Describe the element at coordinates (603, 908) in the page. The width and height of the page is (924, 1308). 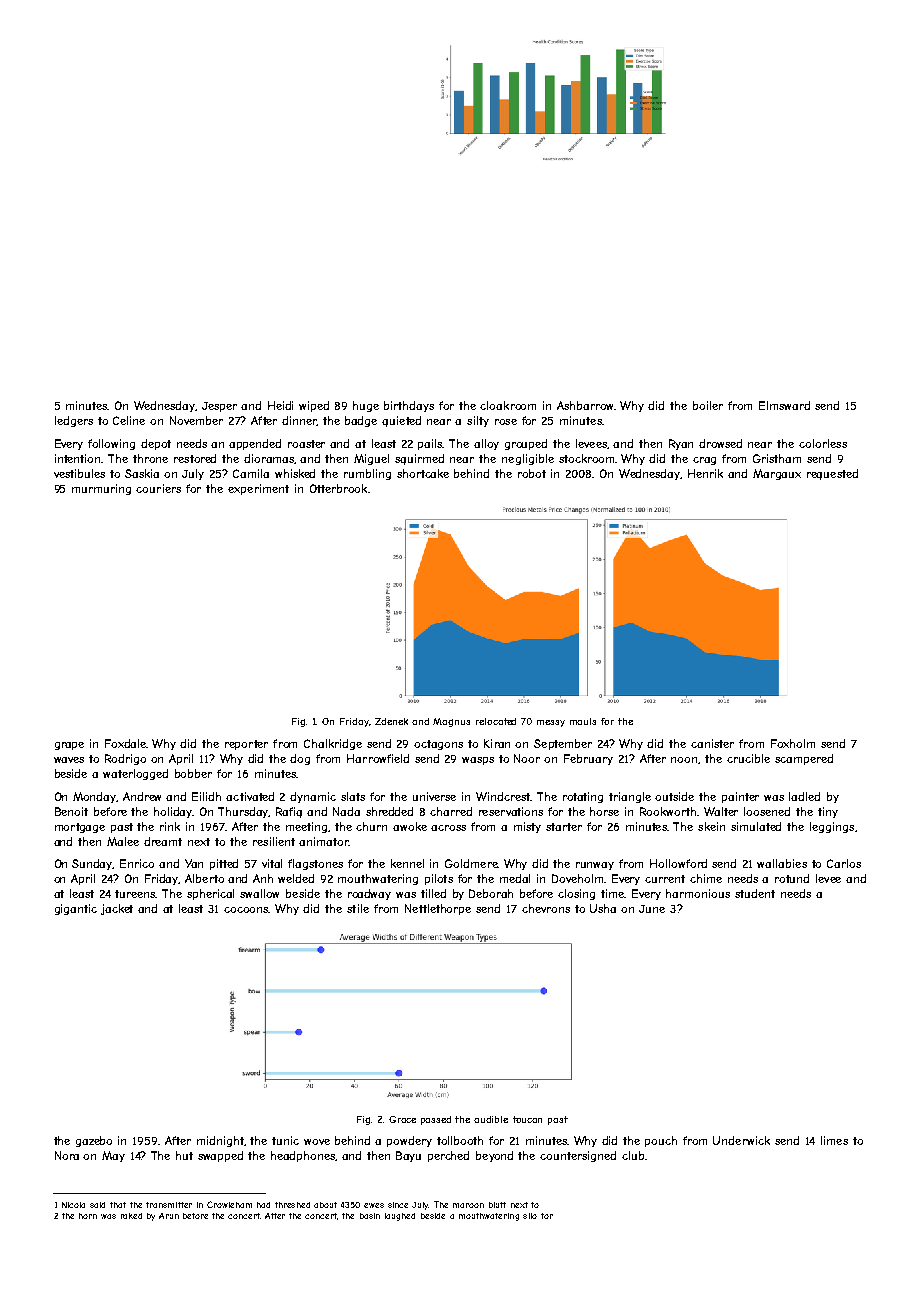
I see `Usha` at that location.
